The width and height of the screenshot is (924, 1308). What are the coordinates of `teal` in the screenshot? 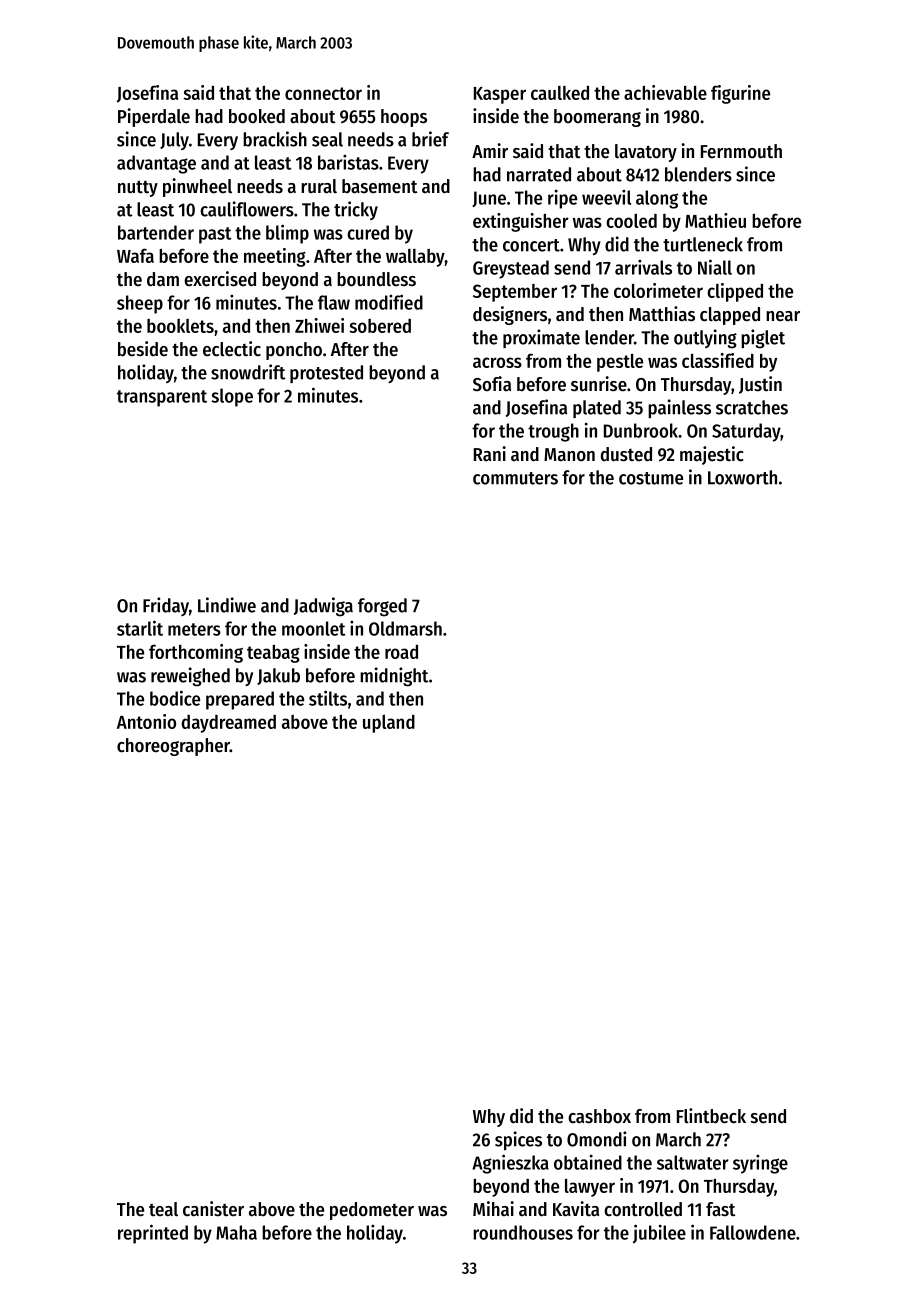 It's located at (163, 1209).
